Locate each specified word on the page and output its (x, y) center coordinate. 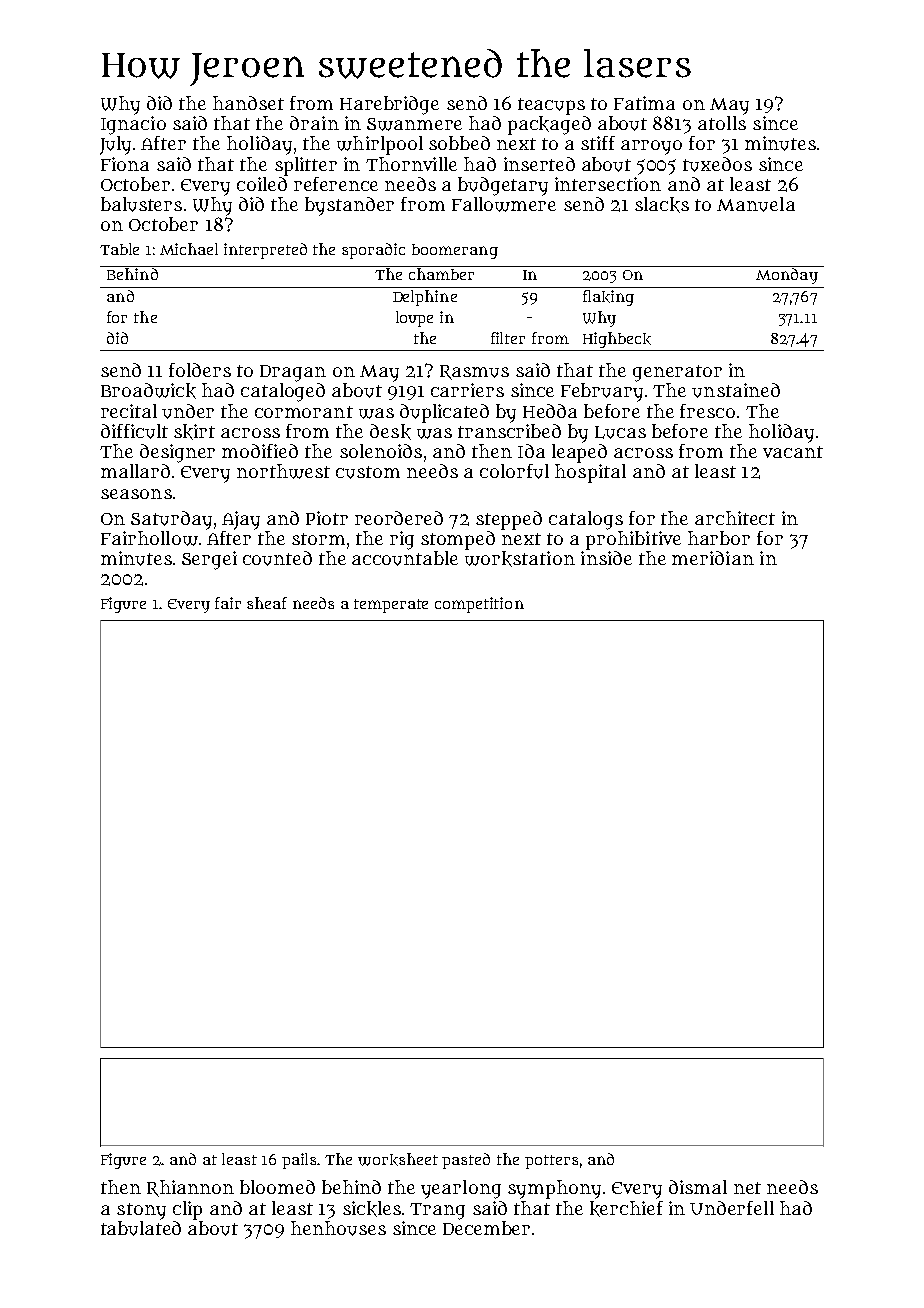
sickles (372, 1209)
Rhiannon (190, 1188)
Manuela (756, 204)
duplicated (444, 413)
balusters (141, 204)
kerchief (626, 1209)
